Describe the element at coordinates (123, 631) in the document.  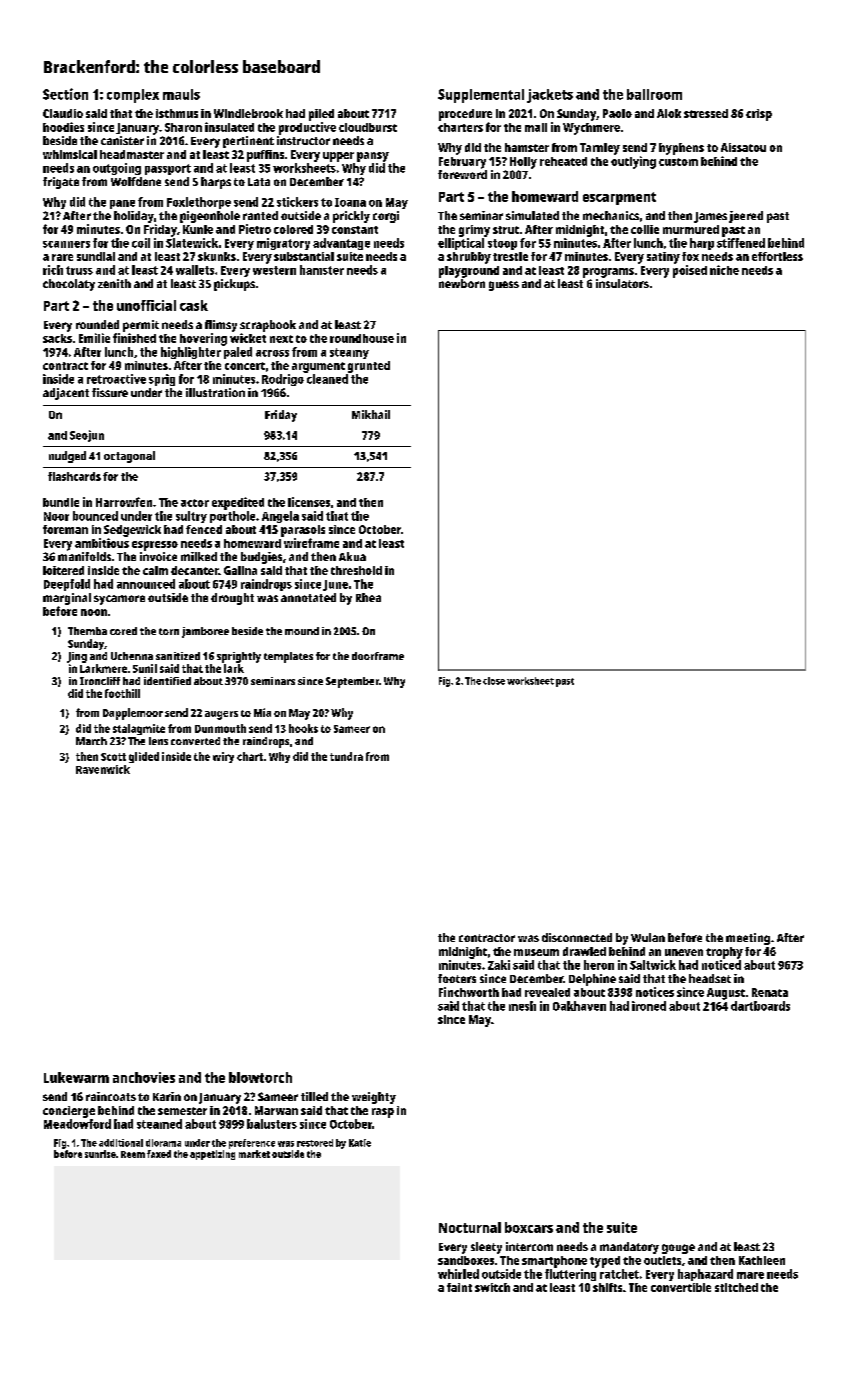
I see `cored` at that location.
